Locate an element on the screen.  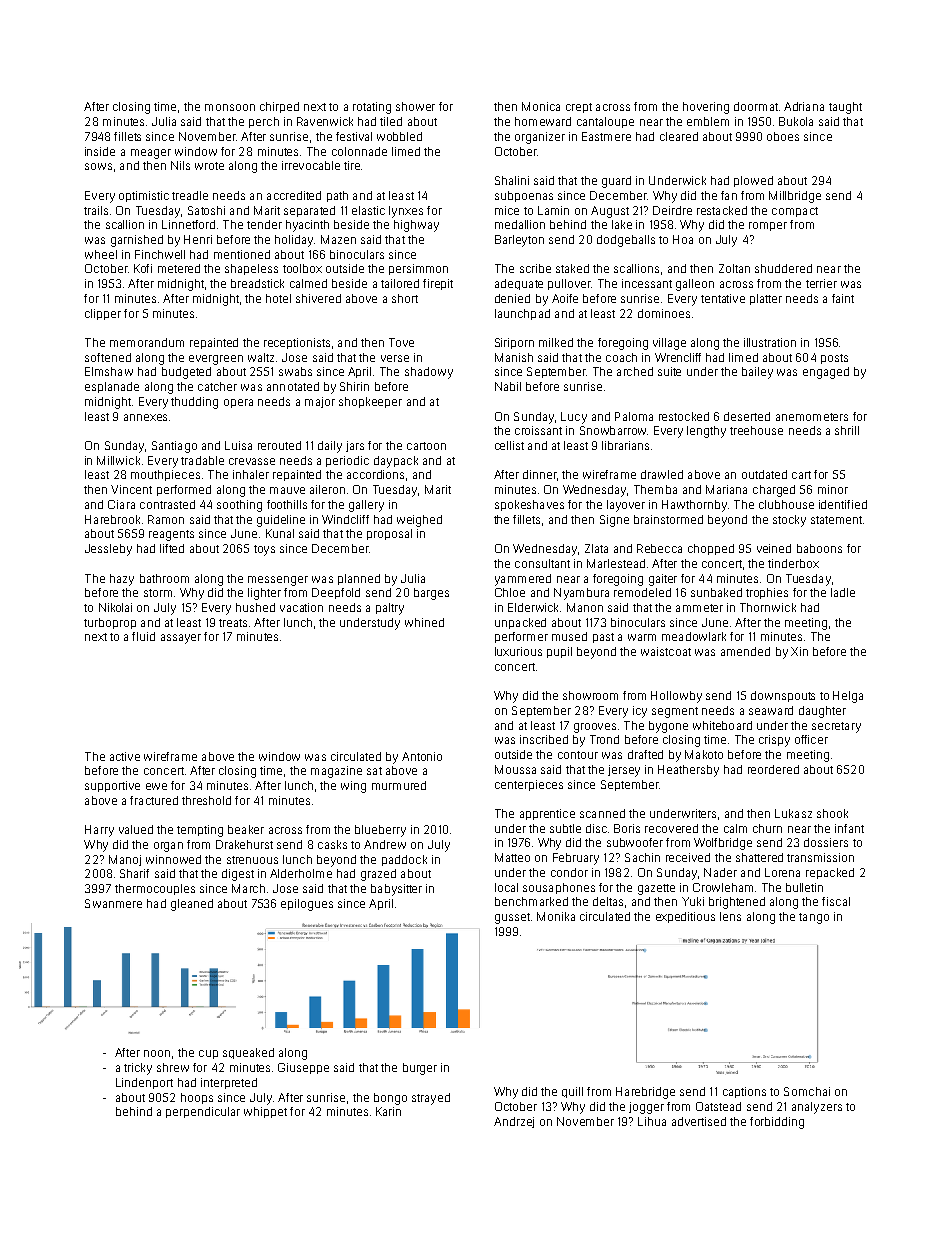
Barleyton is located at coordinates (519, 241).
